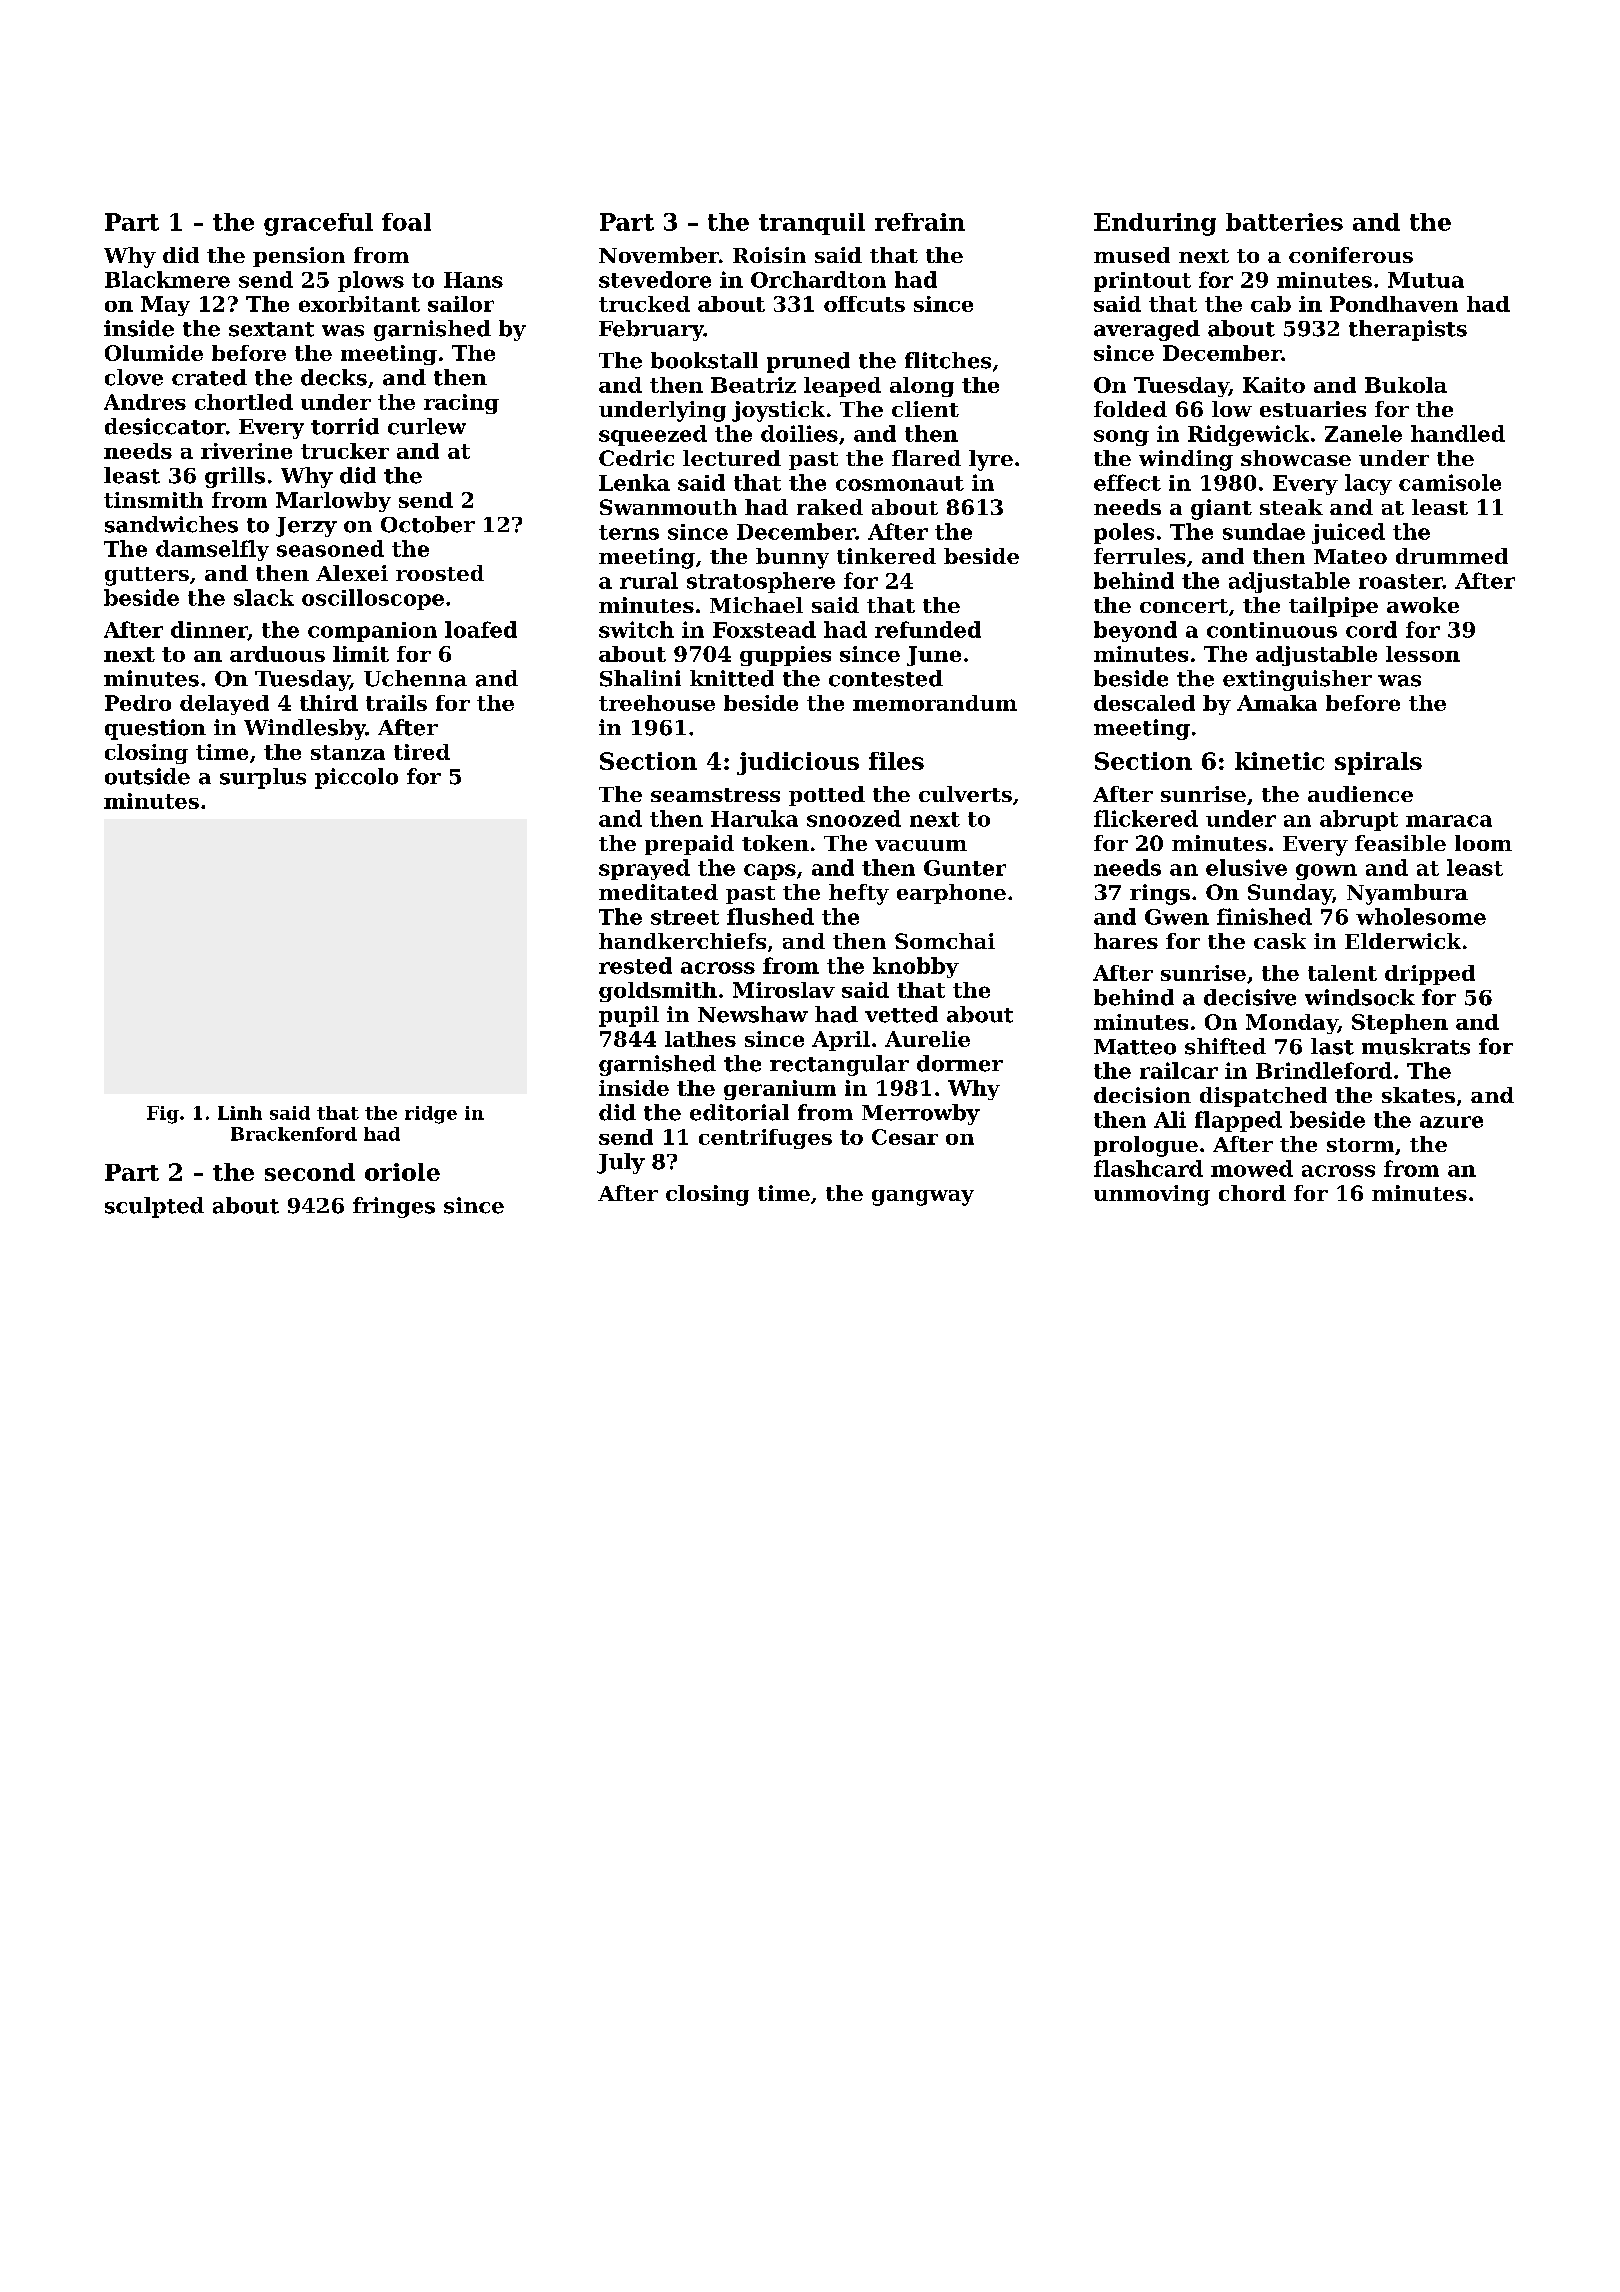 This screenshot has width=1620, height=2292. Describe the element at coordinates (923, 1198) in the screenshot. I see `gangway` at that location.
